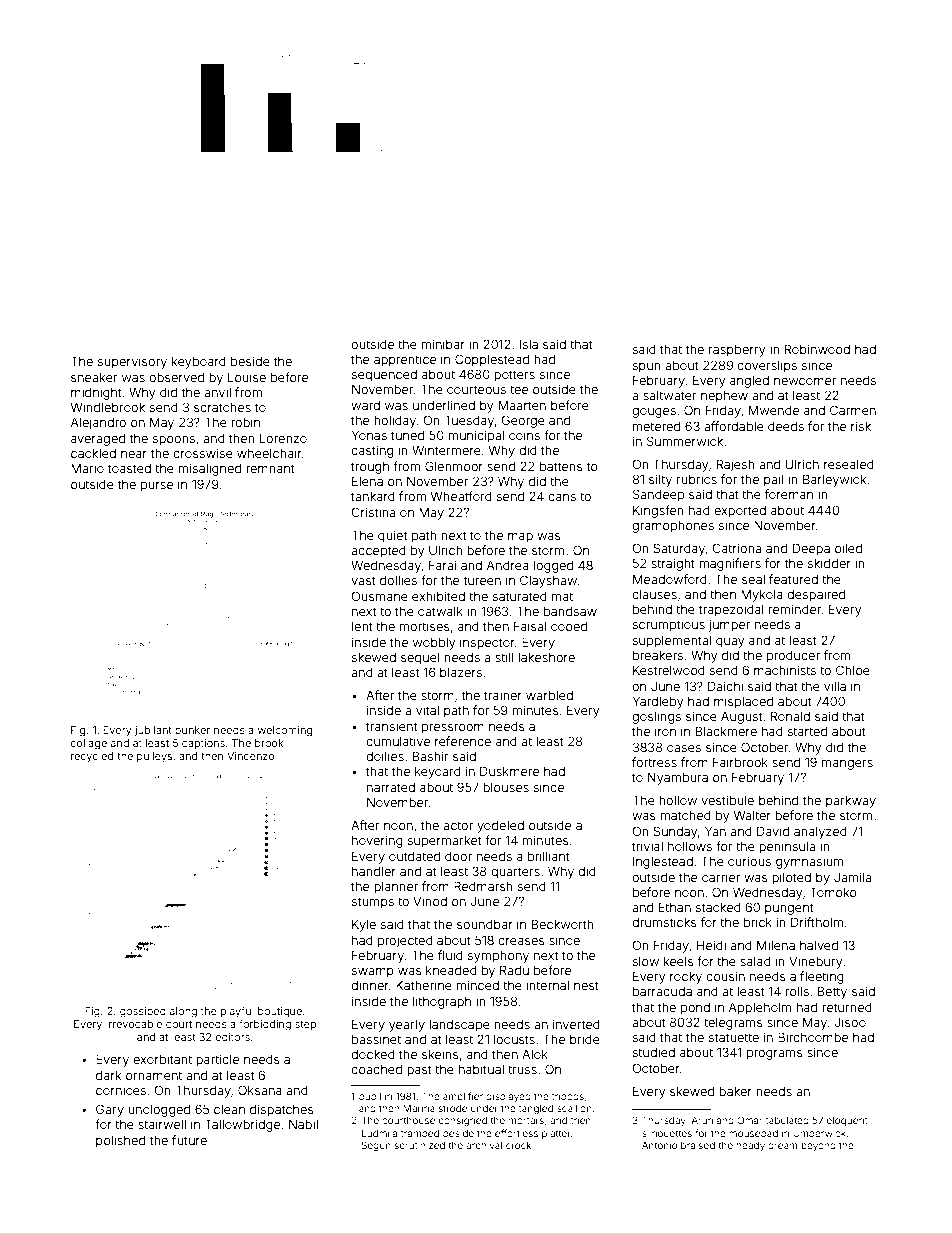 The height and width of the document is (1233, 952). Describe the element at coordinates (217, 1060) in the document. I see `particle` at that location.
